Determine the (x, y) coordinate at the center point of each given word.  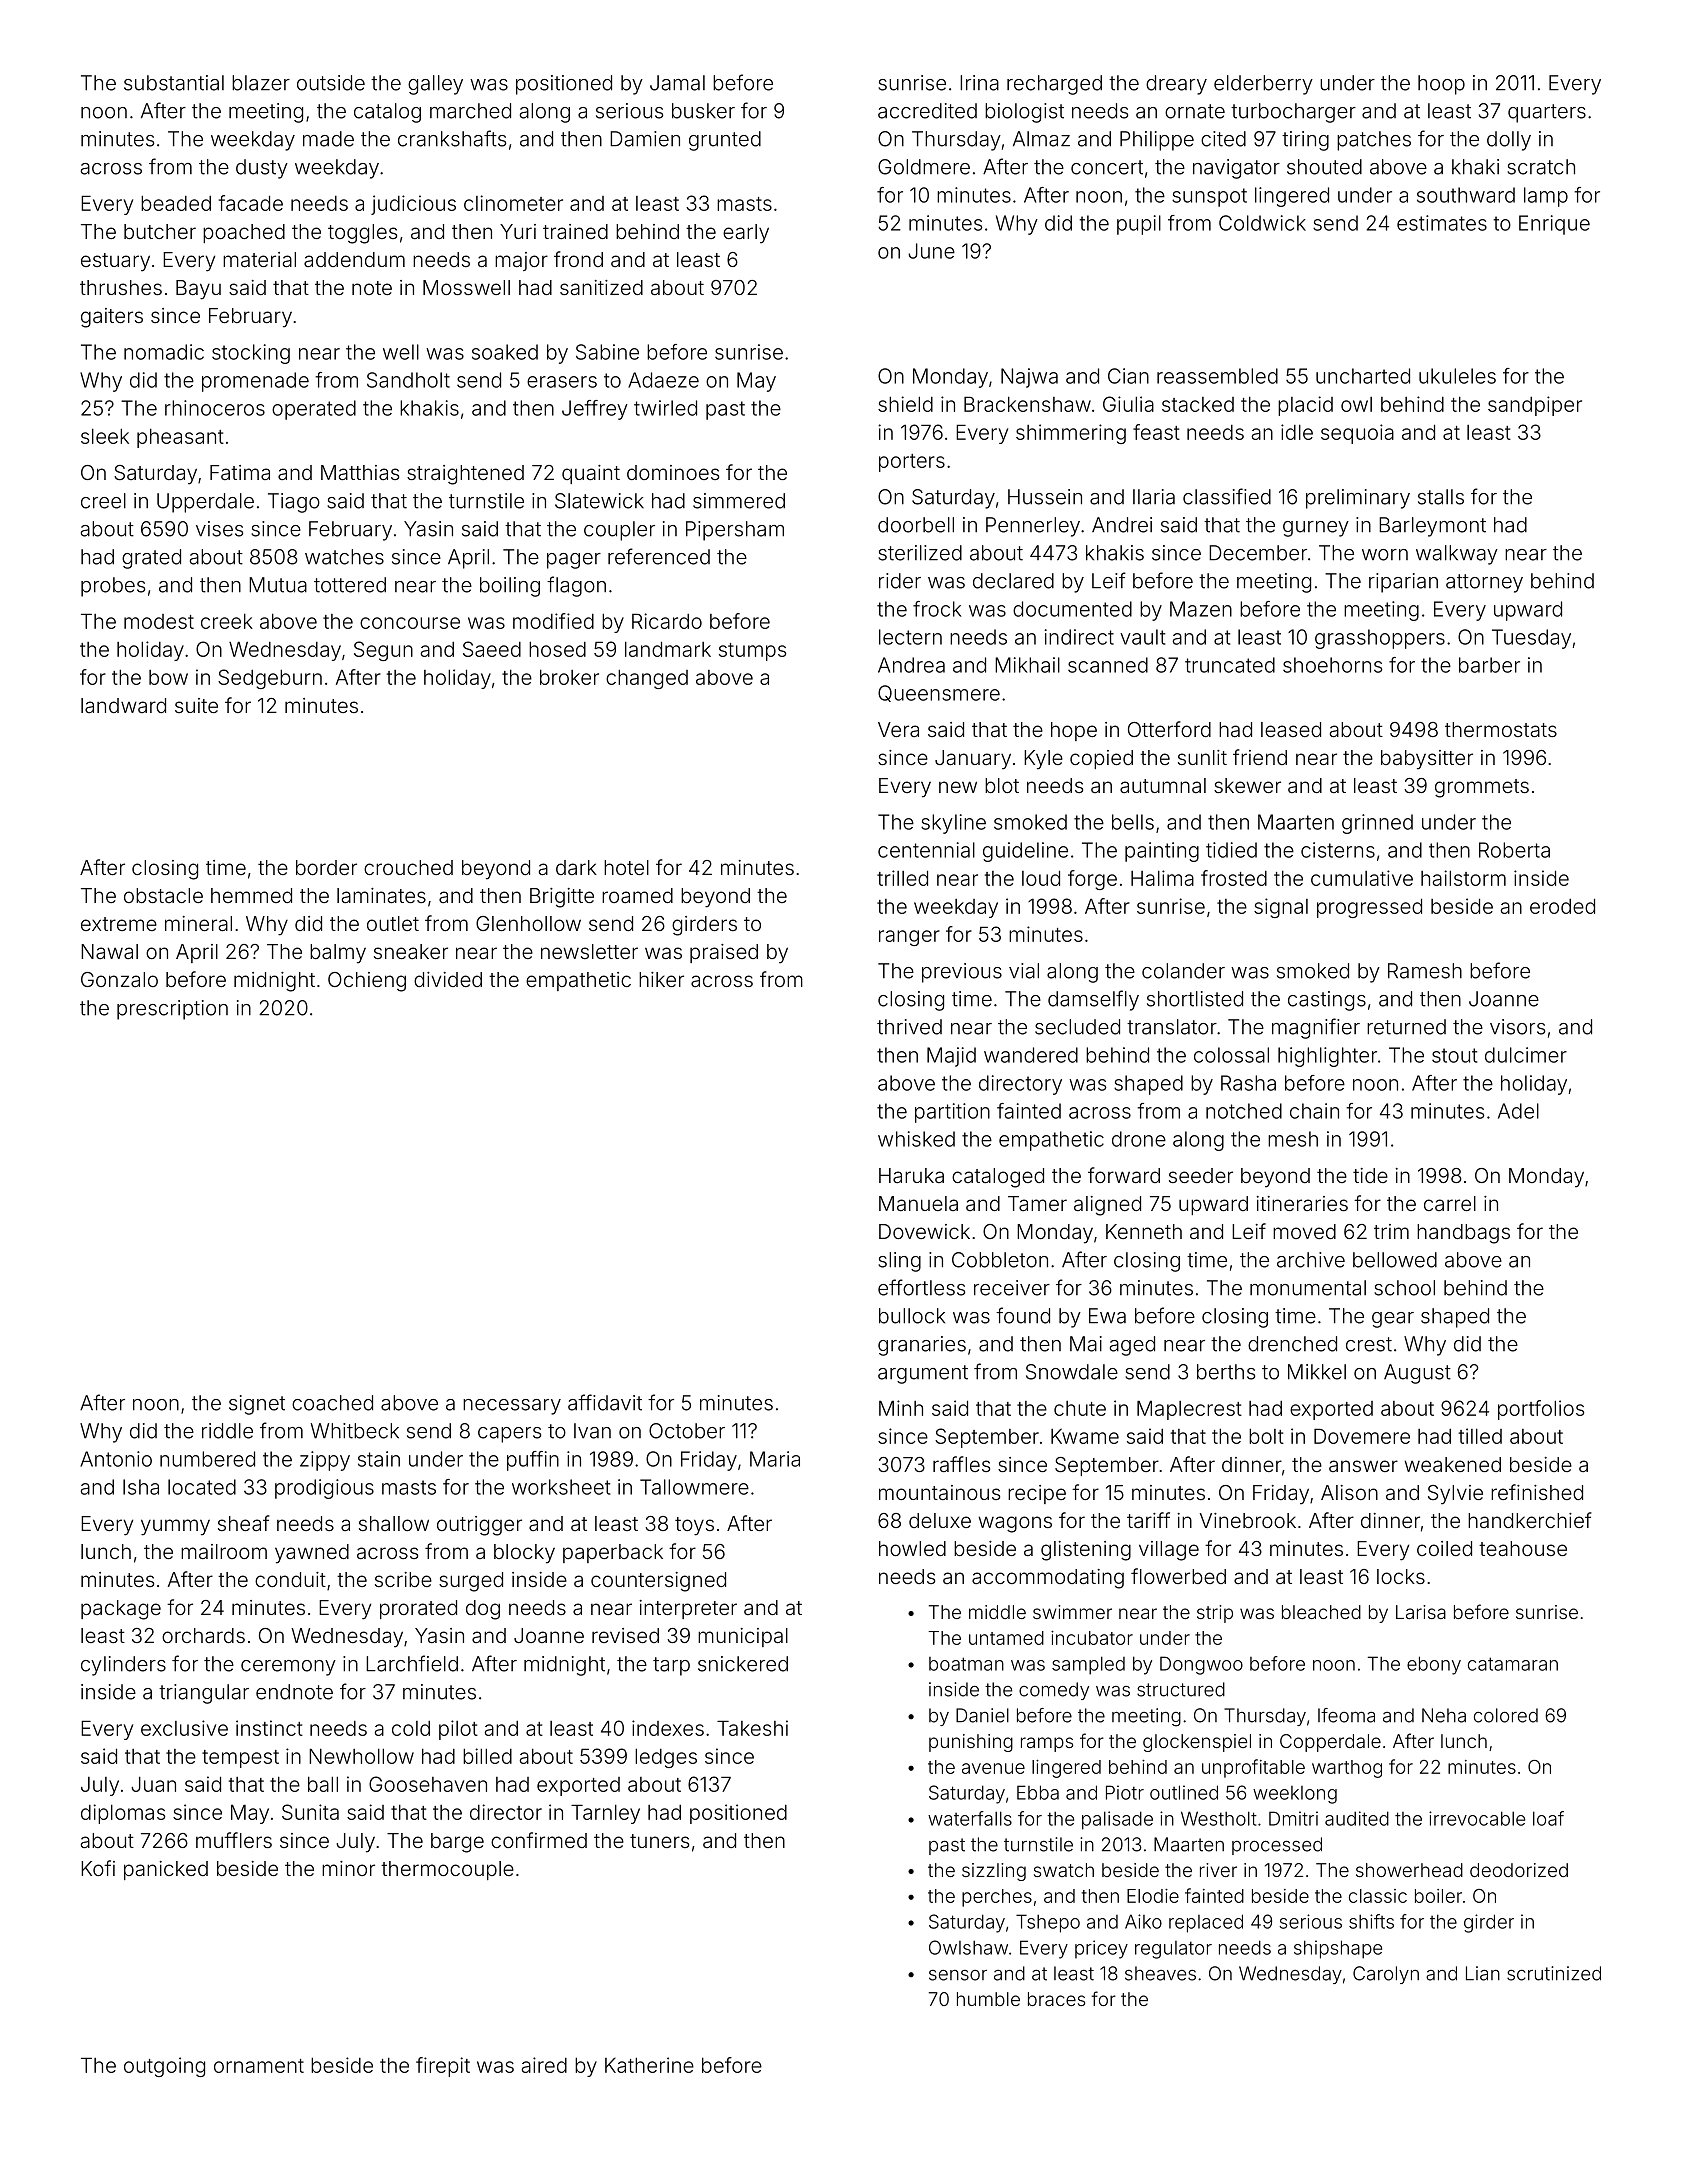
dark (576, 867)
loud (1041, 878)
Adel (1518, 1111)
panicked (166, 1870)
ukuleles (1457, 376)
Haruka (911, 1175)
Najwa (1029, 378)
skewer (1247, 785)
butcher (160, 231)
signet (257, 1405)
